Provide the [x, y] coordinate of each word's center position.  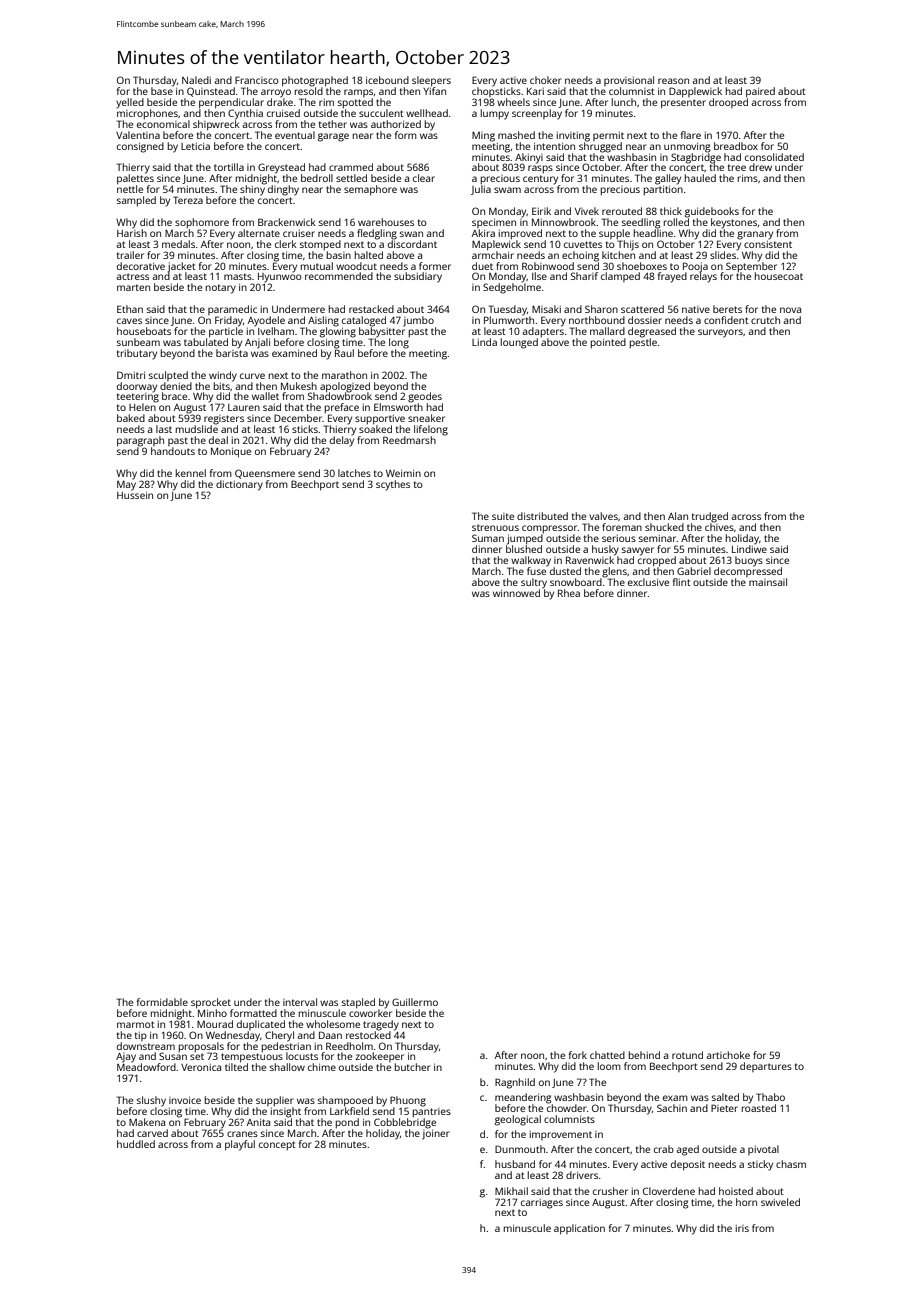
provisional [629, 81]
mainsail [768, 582]
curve [252, 376]
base [162, 91]
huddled [136, 1144]
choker [546, 80]
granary [755, 235]
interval [300, 1002]
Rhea [569, 593]
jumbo [418, 321]
